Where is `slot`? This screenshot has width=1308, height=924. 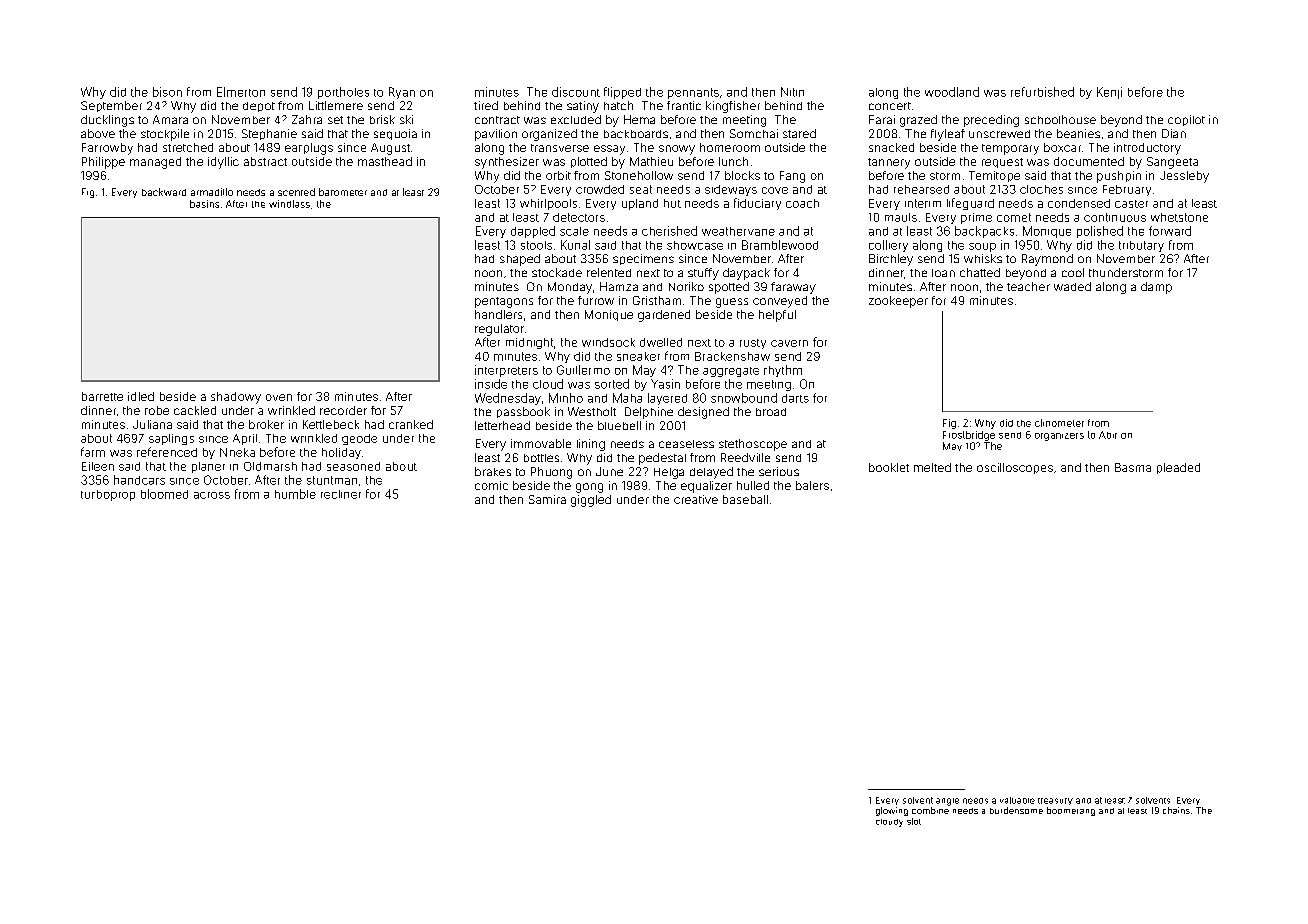
slot is located at coordinates (914, 821).
